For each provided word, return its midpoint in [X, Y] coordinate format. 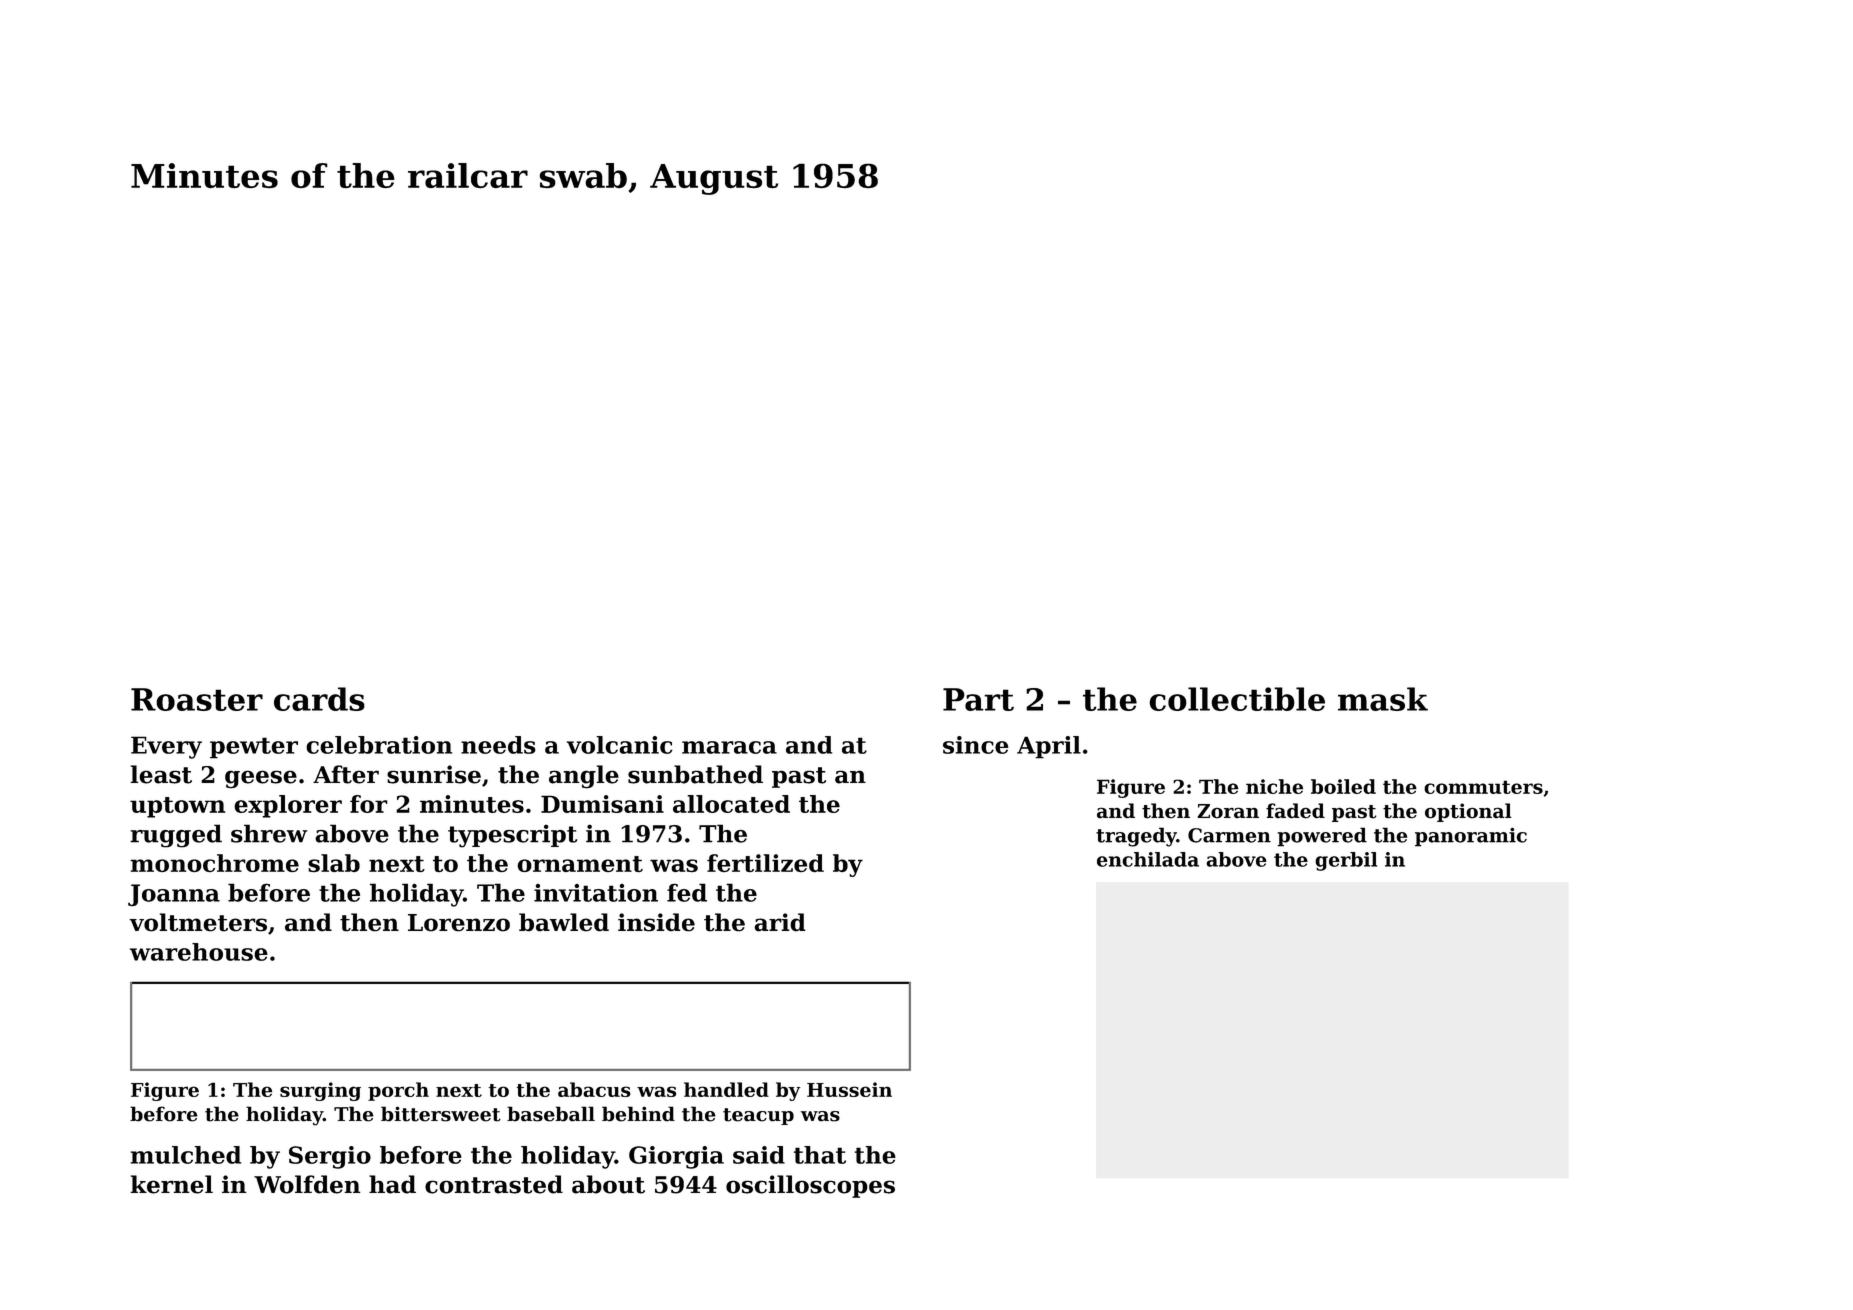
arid [780, 922]
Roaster [197, 699]
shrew [269, 833]
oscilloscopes [810, 1186]
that [820, 1155]
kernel [171, 1184]
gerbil [1346, 861]
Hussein [849, 1089]
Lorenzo [459, 923]
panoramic [1471, 837]
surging [320, 1091]
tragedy [1136, 837]
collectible [1237, 699]
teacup [758, 1116]
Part [978, 699]
